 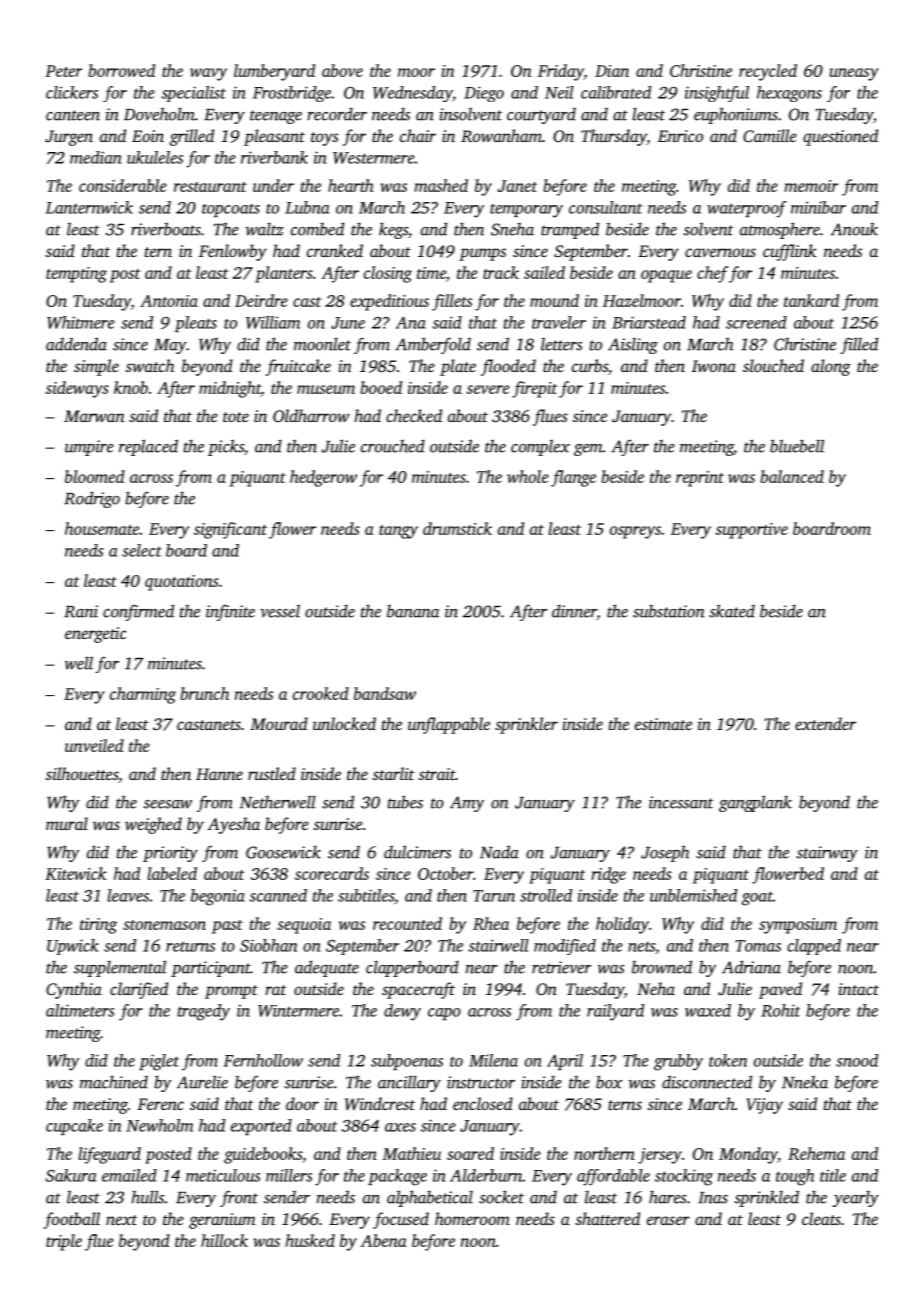 What do you see at coordinates (407, 1062) in the image?
I see `subpoenas` at bounding box center [407, 1062].
